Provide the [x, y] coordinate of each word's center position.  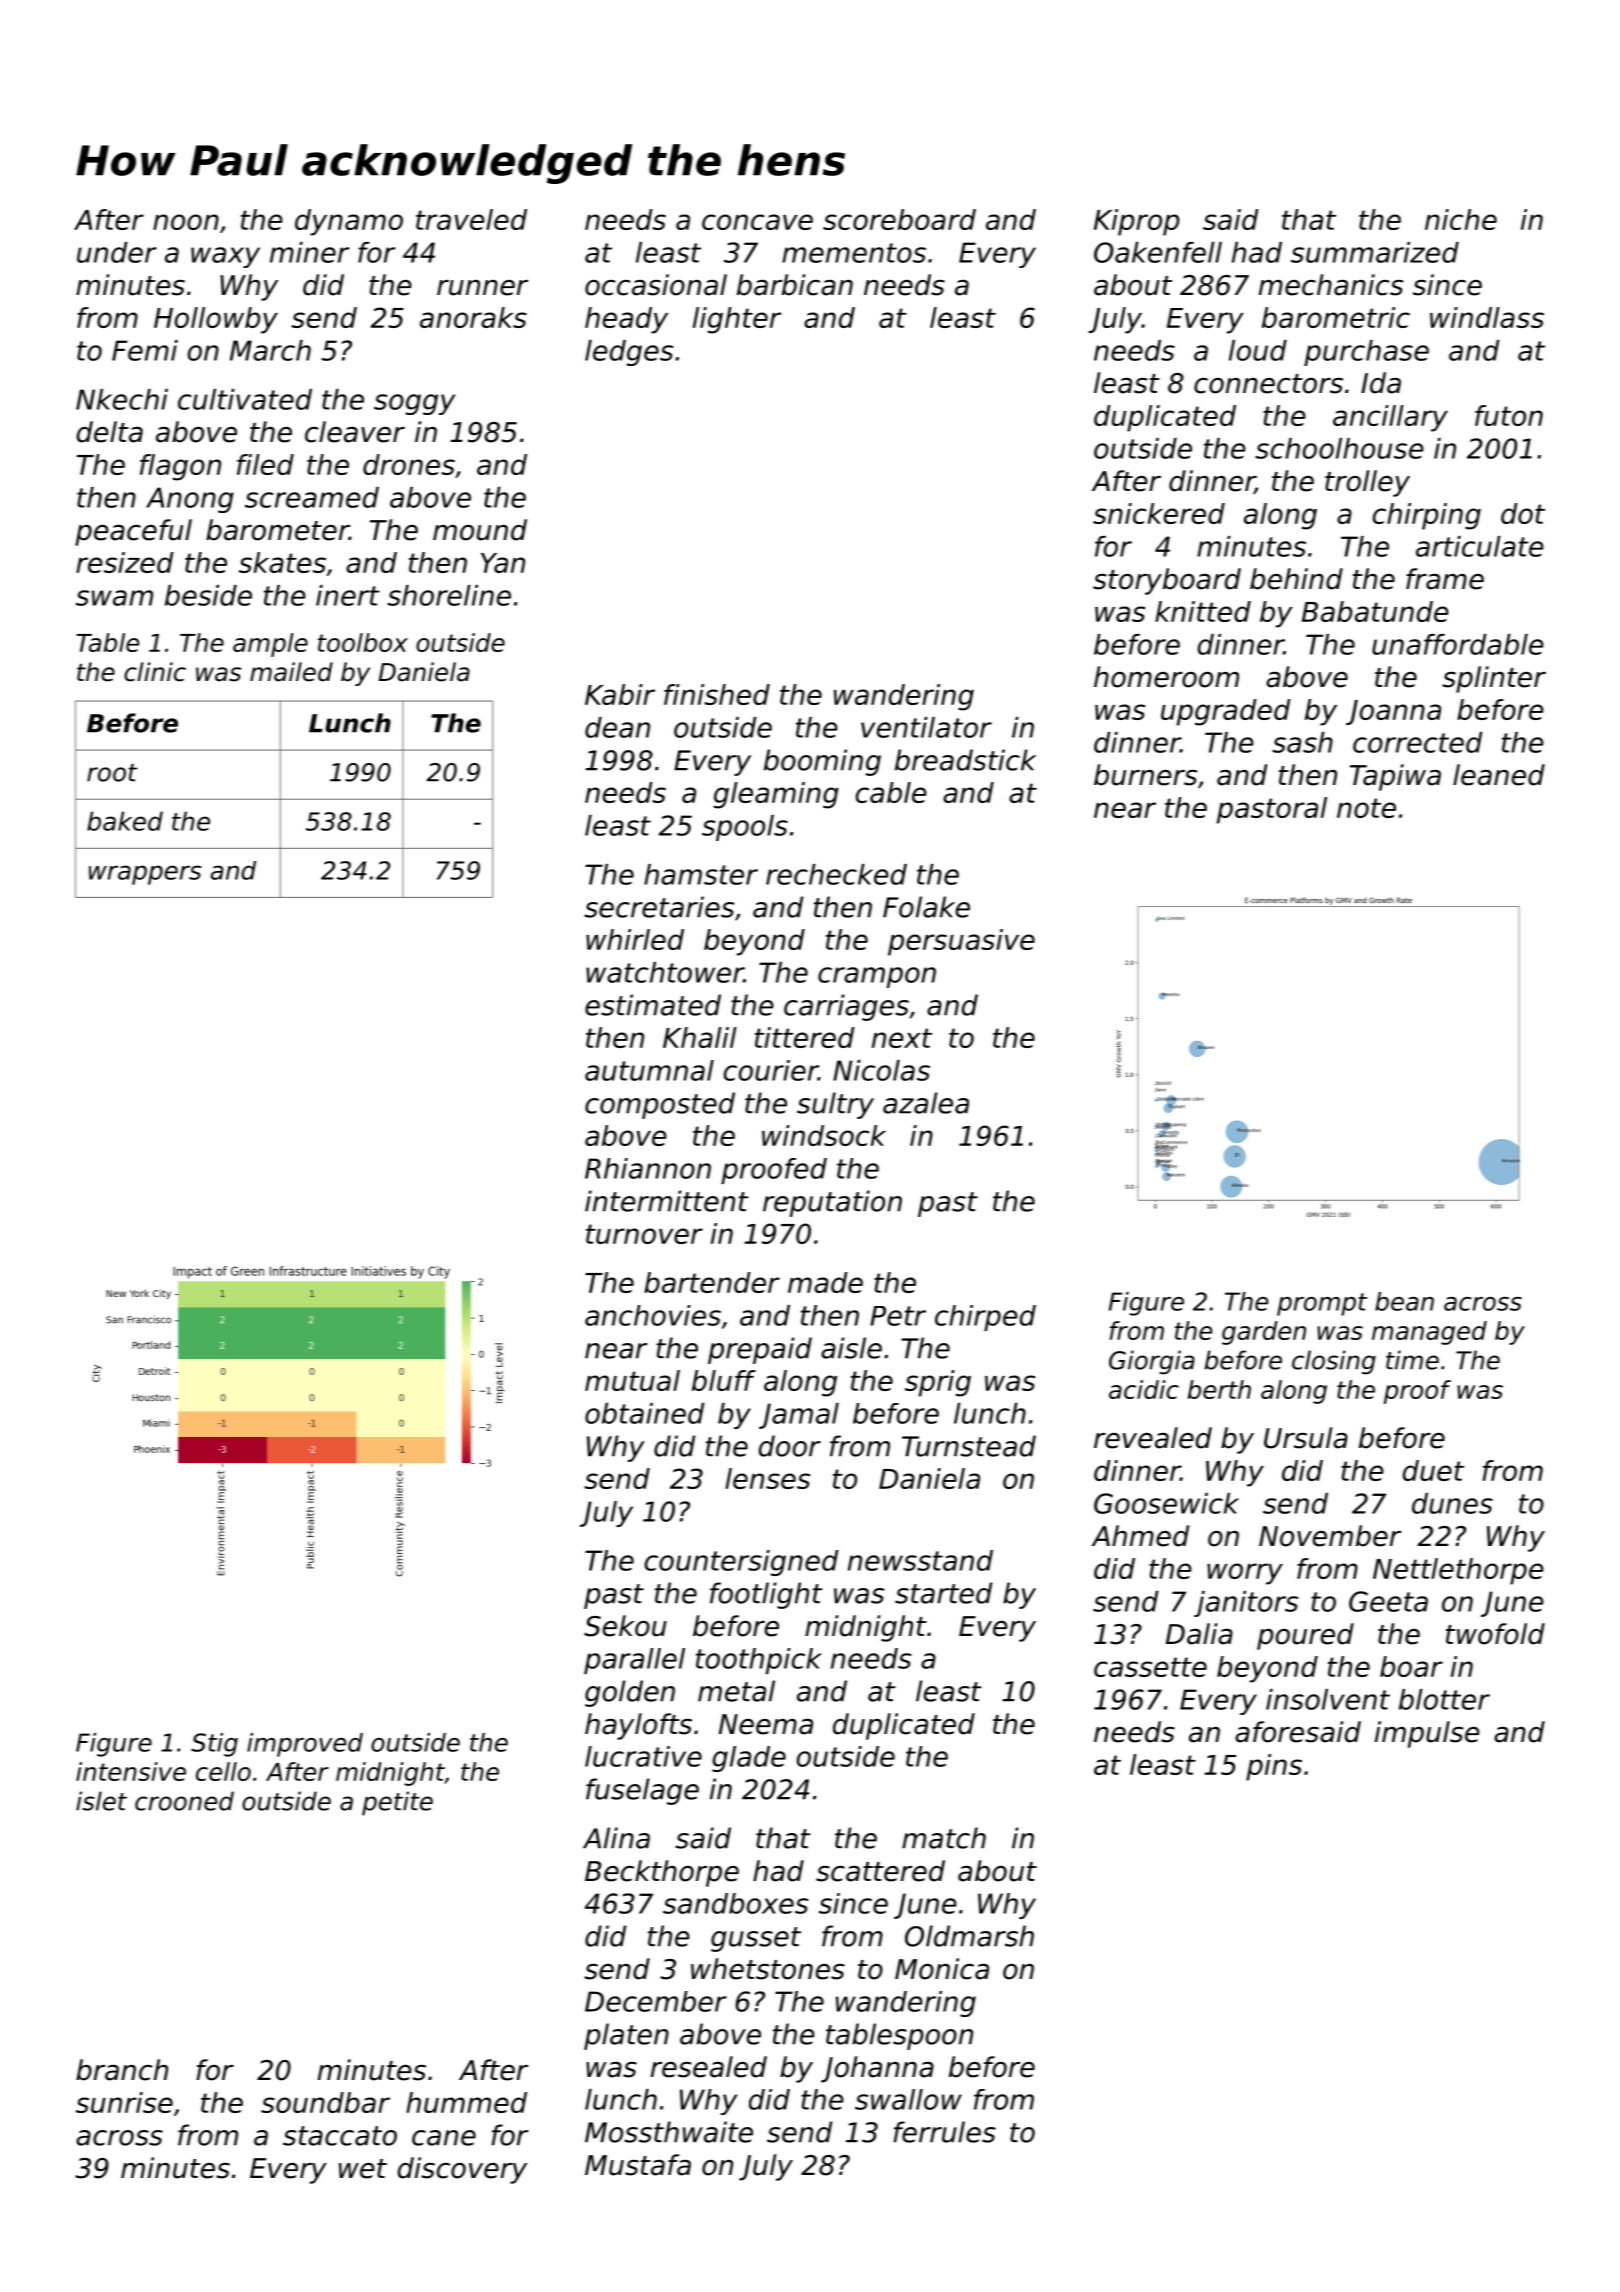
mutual [632, 1380]
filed [265, 464]
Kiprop [1136, 222]
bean [1404, 1301]
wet [363, 2169]
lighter [737, 320]
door [790, 1446]
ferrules [944, 2132]
